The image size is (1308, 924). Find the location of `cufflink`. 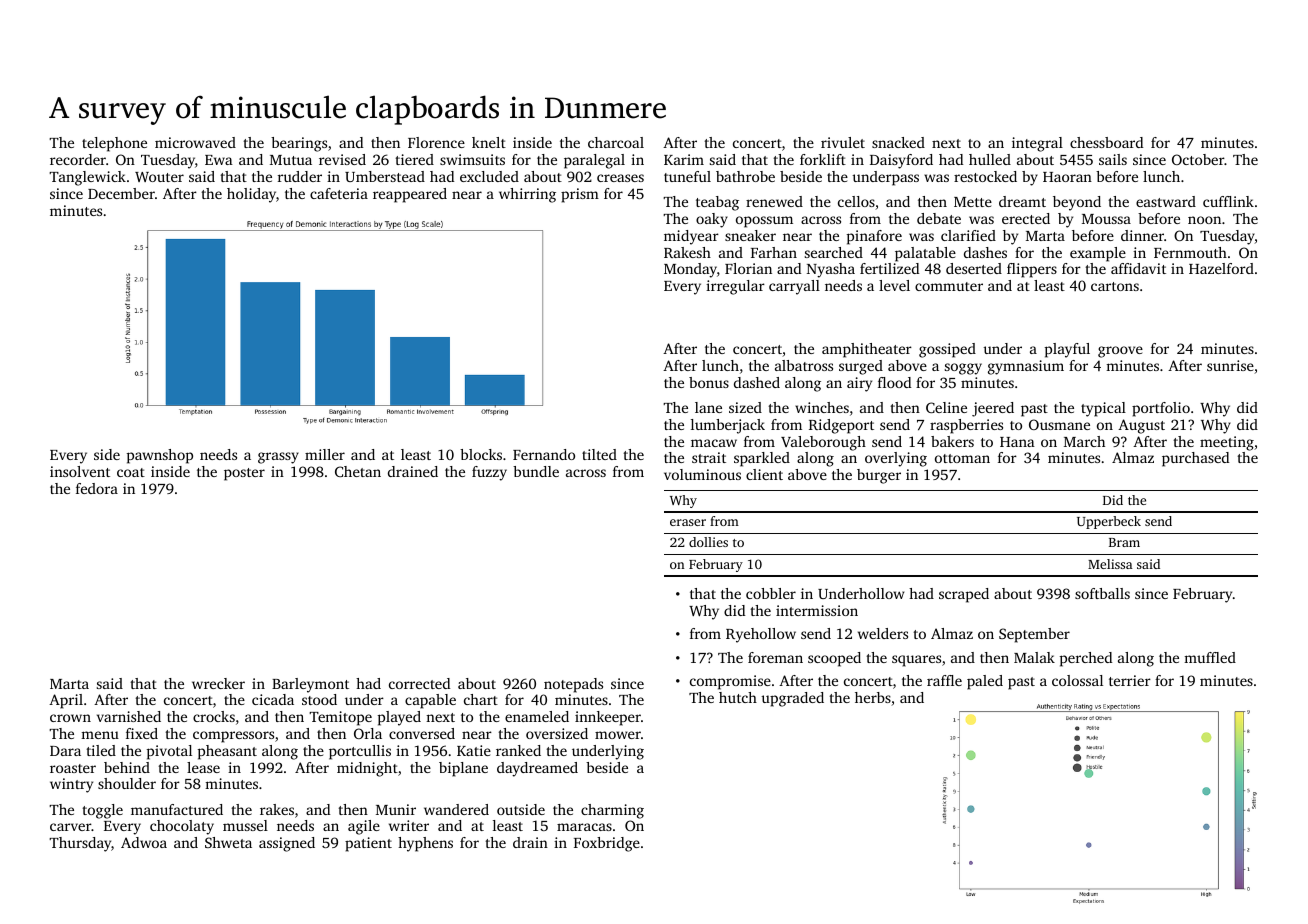

cufflink is located at coordinates (1228, 201).
